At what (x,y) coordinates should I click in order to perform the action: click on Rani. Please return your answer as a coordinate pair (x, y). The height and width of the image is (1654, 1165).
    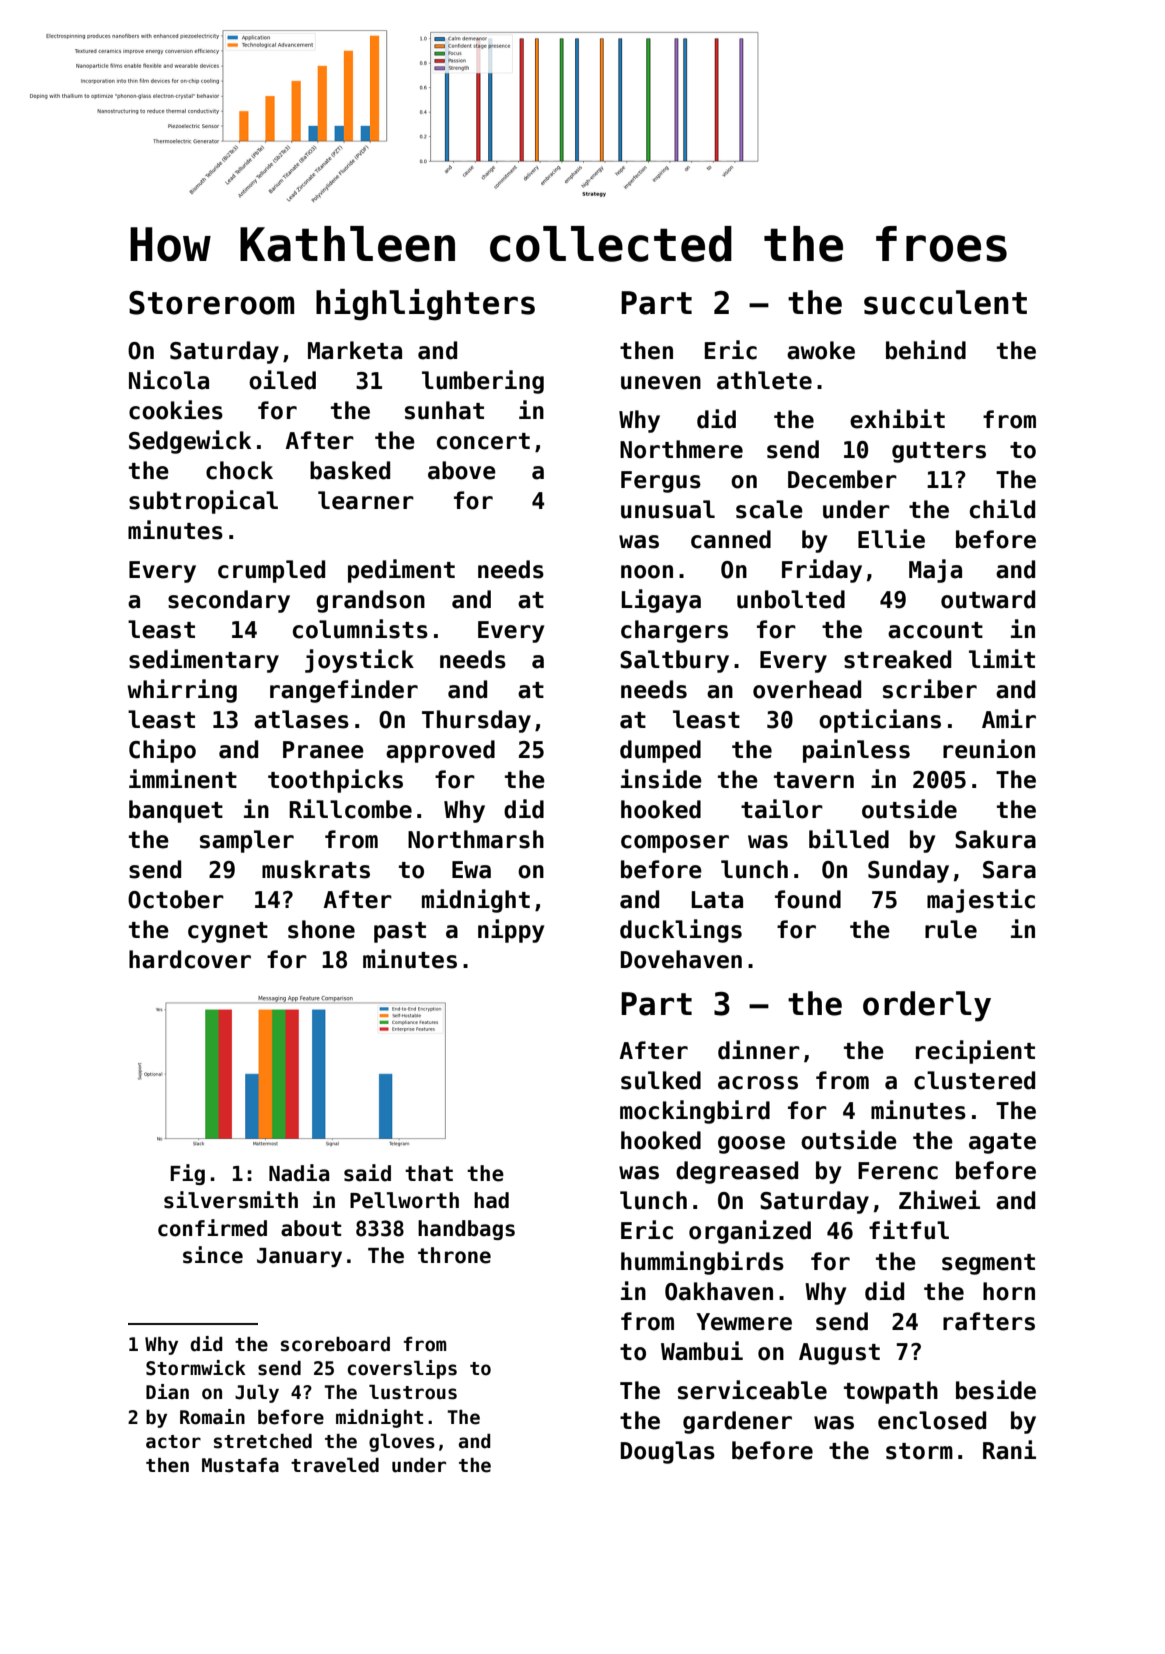
    Looking at the image, I should click on (1009, 1450).
